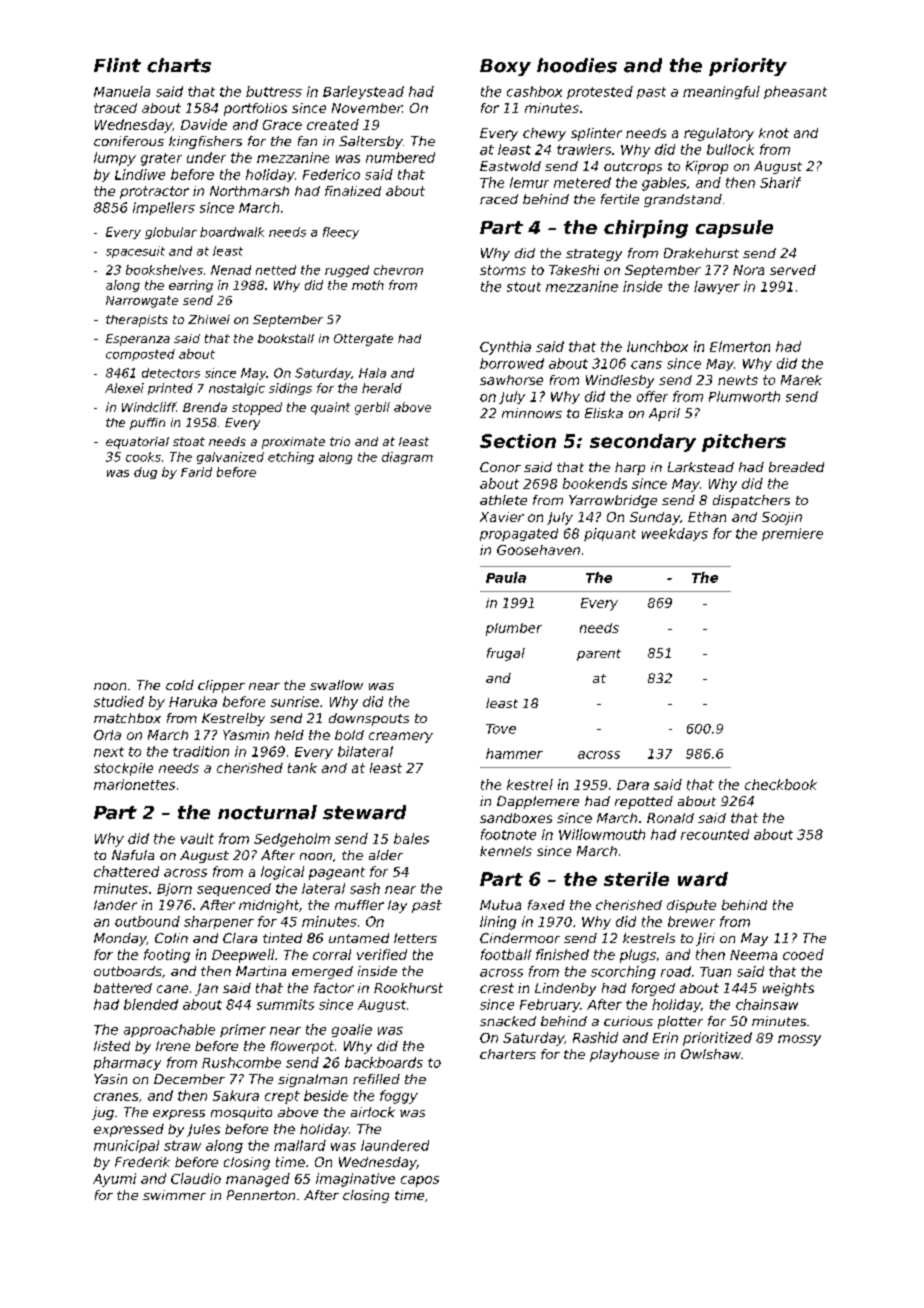 This document has height=1308, width=924. Describe the element at coordinates (415, 938) in the document. I see `letters` at that location.
